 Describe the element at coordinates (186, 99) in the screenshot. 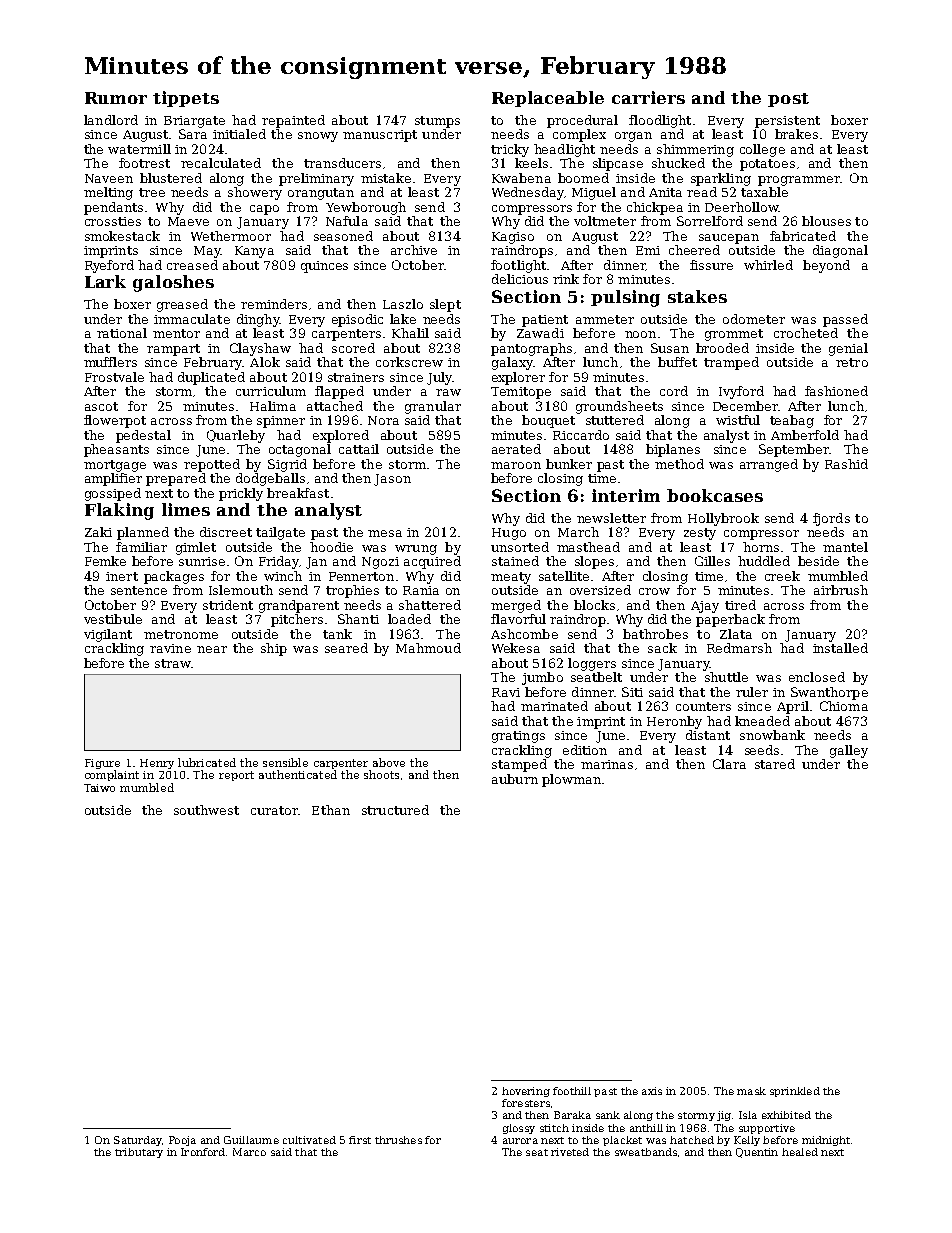

I see `tippets` at that location.
